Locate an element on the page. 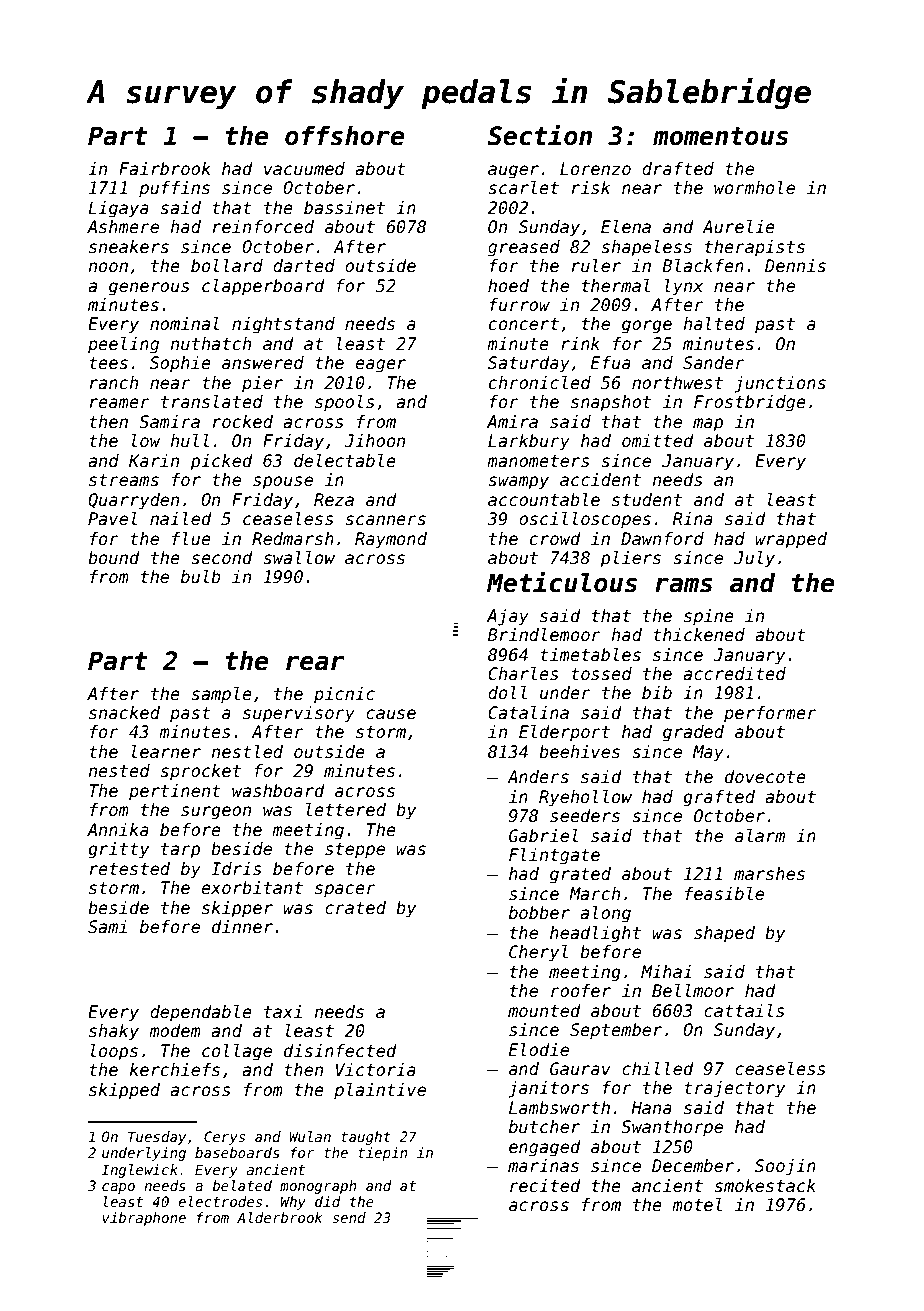 The width and height of the document is (924, 1311). furrow is located at coordinates (520, 305).
